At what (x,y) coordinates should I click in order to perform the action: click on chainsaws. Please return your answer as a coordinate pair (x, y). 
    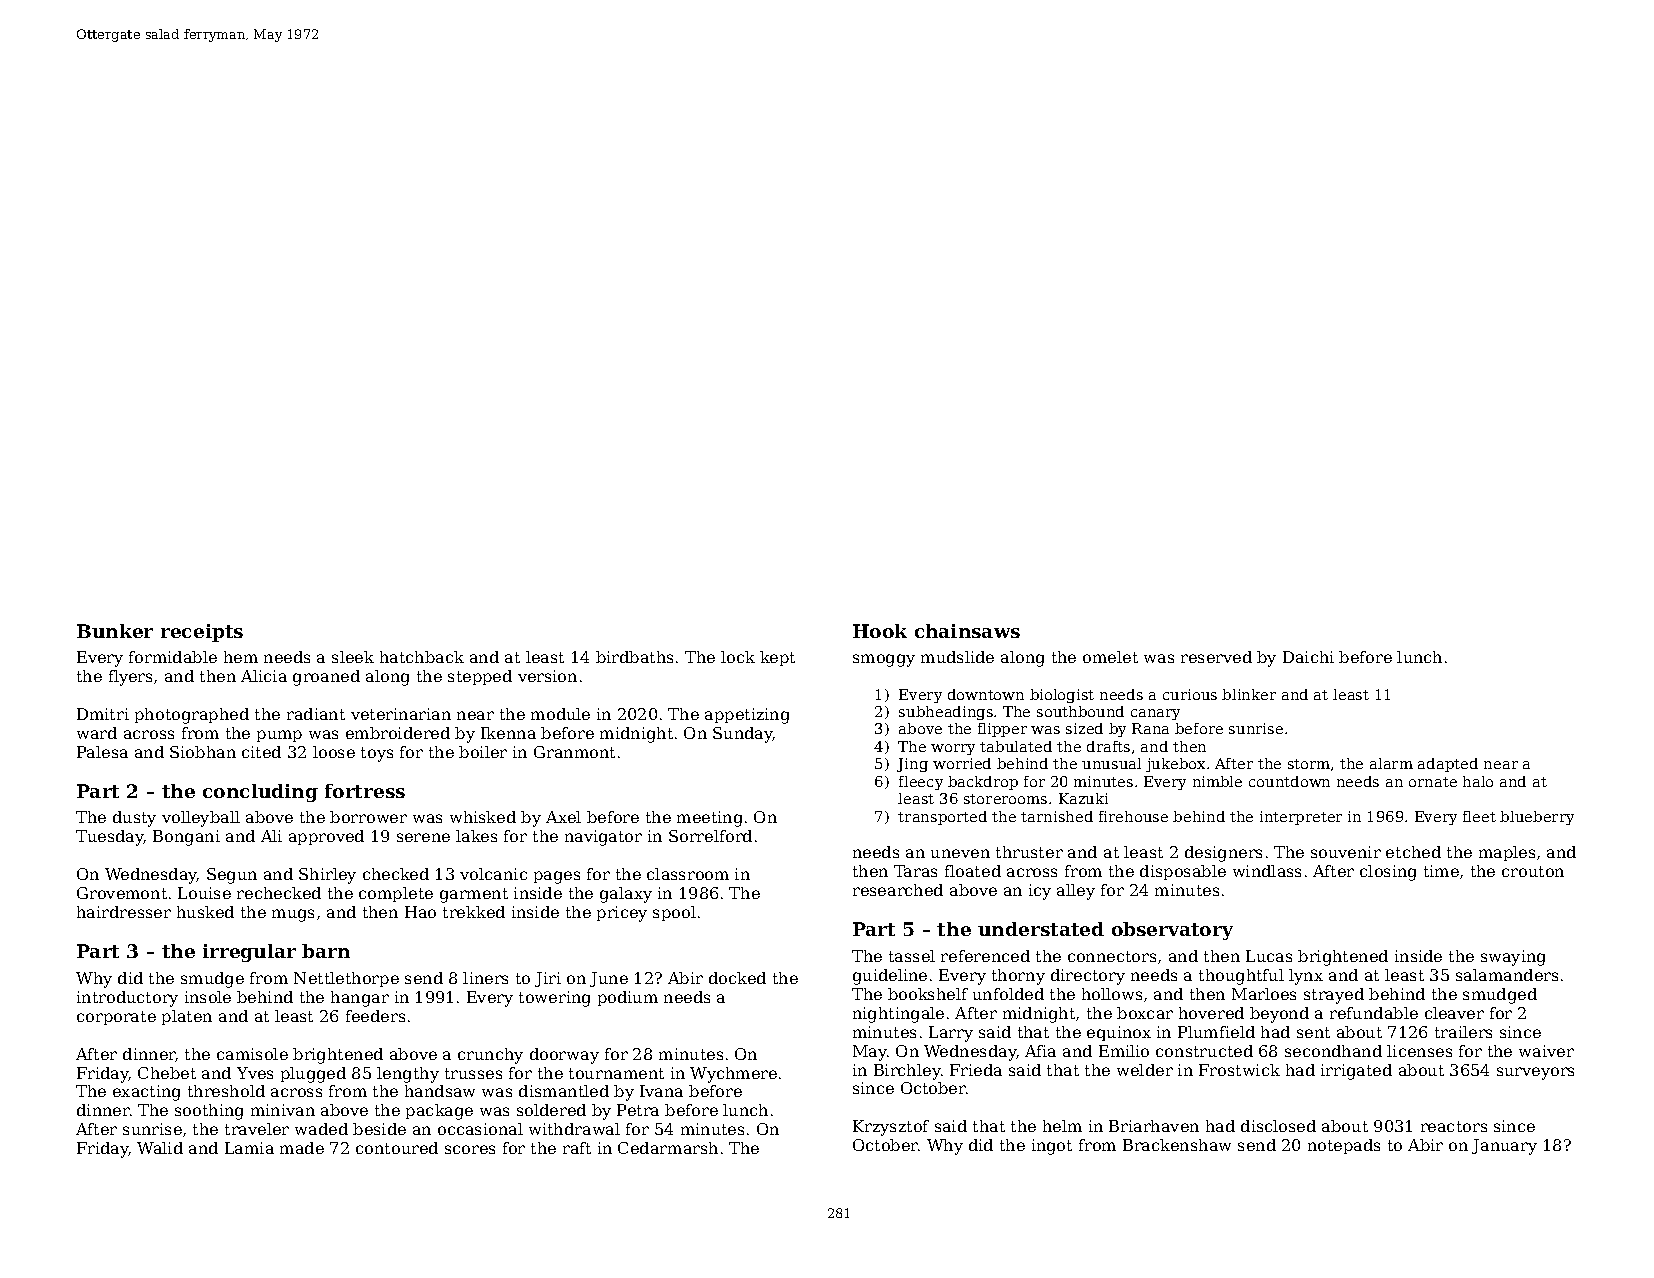
    Looking at the image, I should click on (967, 631).
